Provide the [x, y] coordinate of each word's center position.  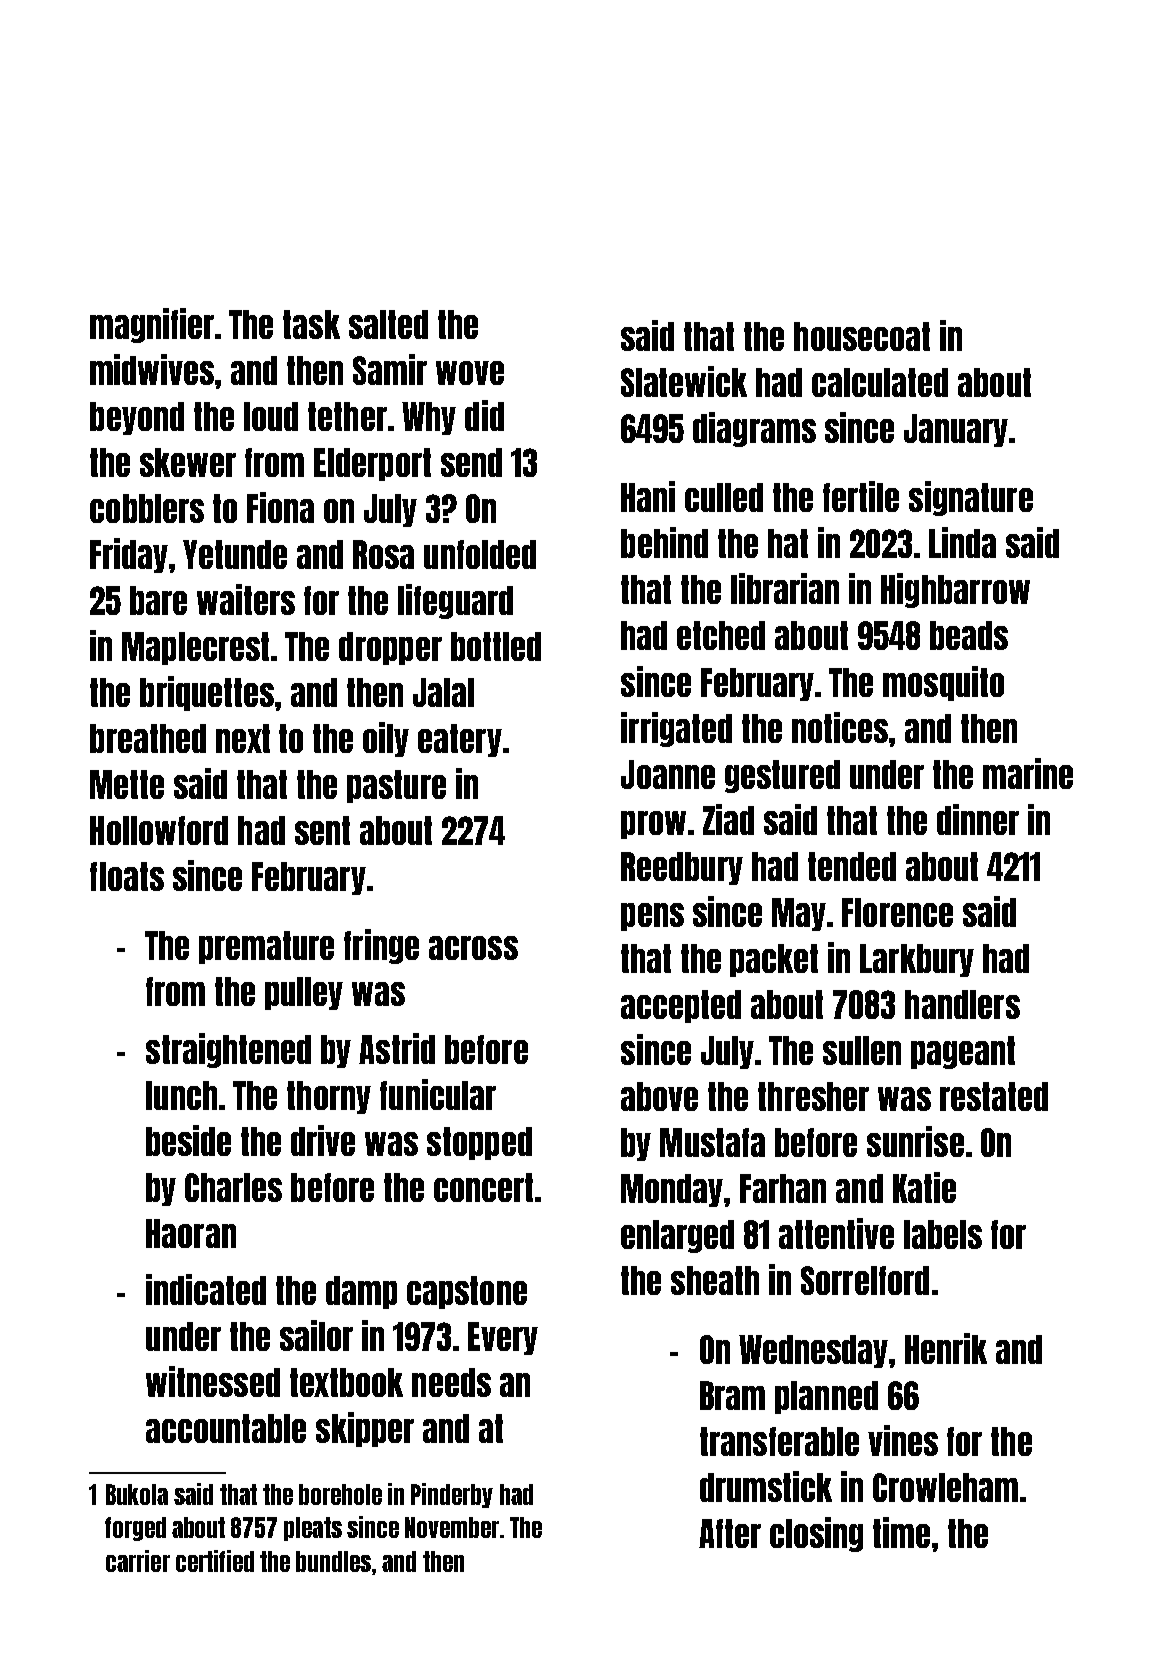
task [311, 324]
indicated [206, 1289]
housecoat [862, 336]
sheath [715, 1280]
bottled [496, 646]
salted [388, 324]
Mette [127, 784]
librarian [785, 588]
